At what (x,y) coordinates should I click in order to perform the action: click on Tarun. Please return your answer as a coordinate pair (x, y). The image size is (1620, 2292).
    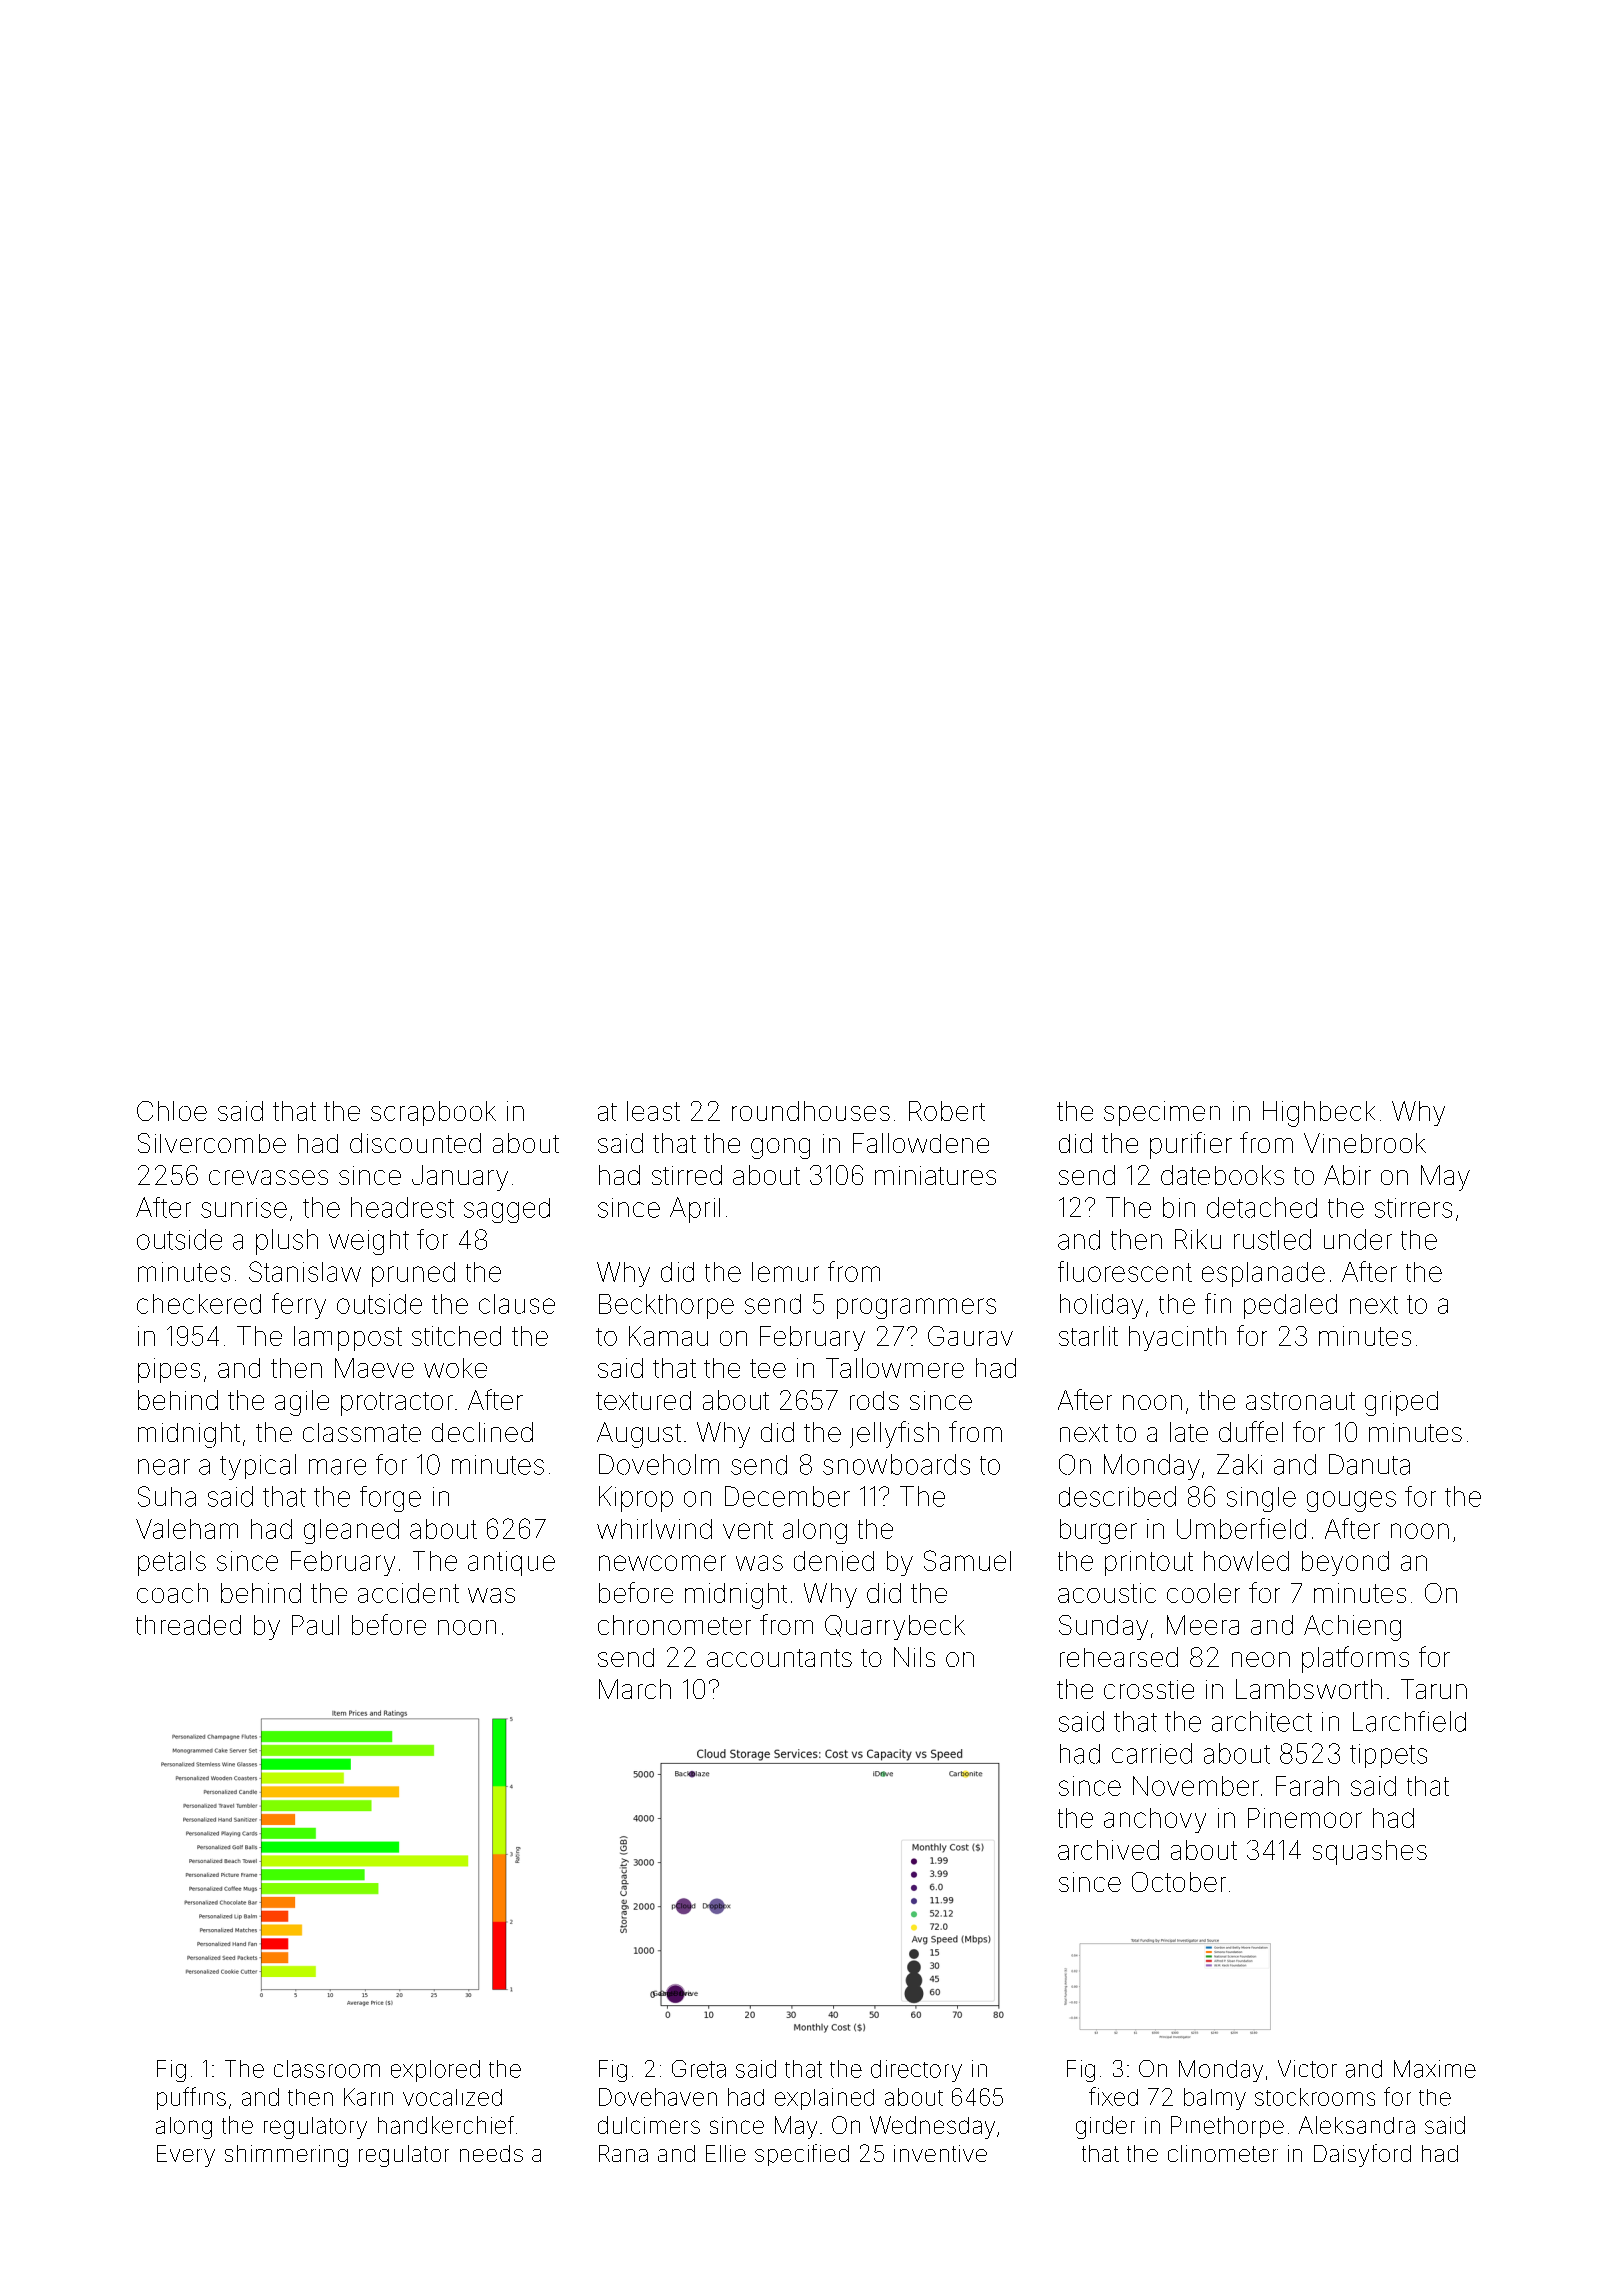
    Looking at the image, I should click on (1434, 1689).
